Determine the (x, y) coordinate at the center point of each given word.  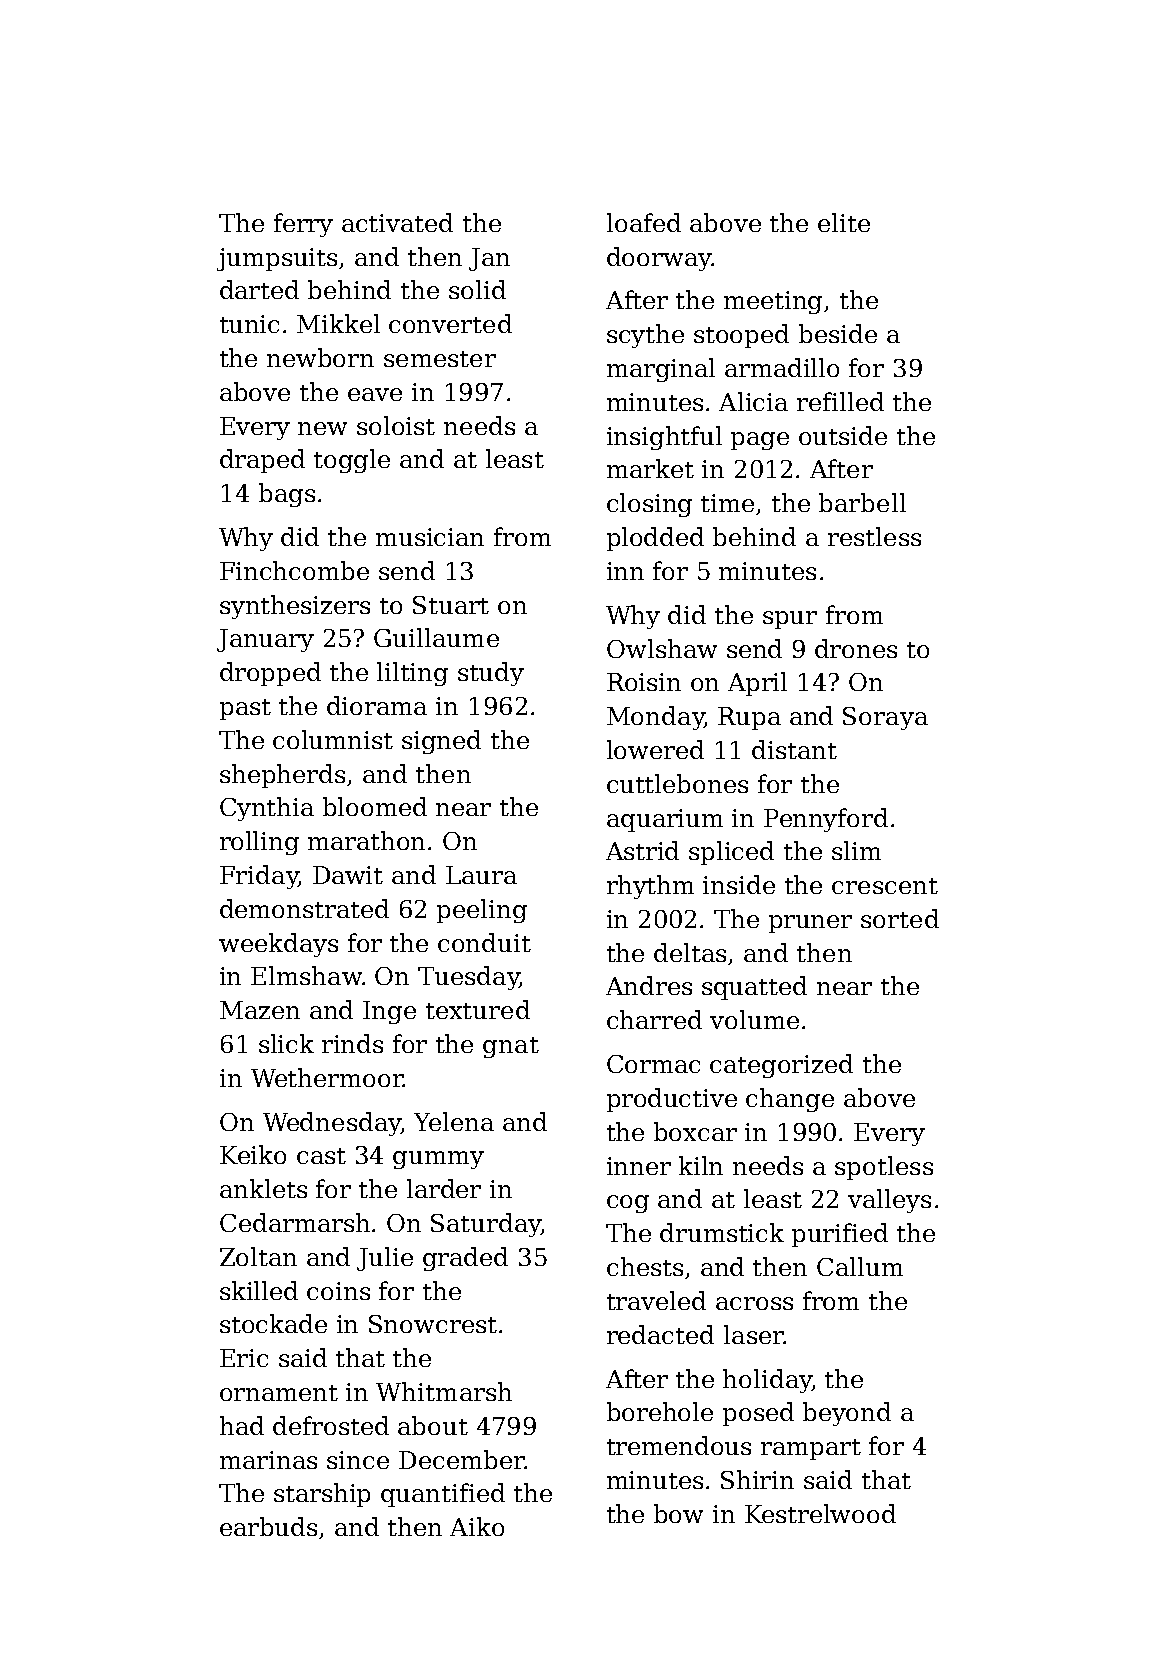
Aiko (477, 1526)
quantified (443, 1495)
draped (262, 461)
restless (874, 536)
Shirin (757, 1479)
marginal (661, 370)
